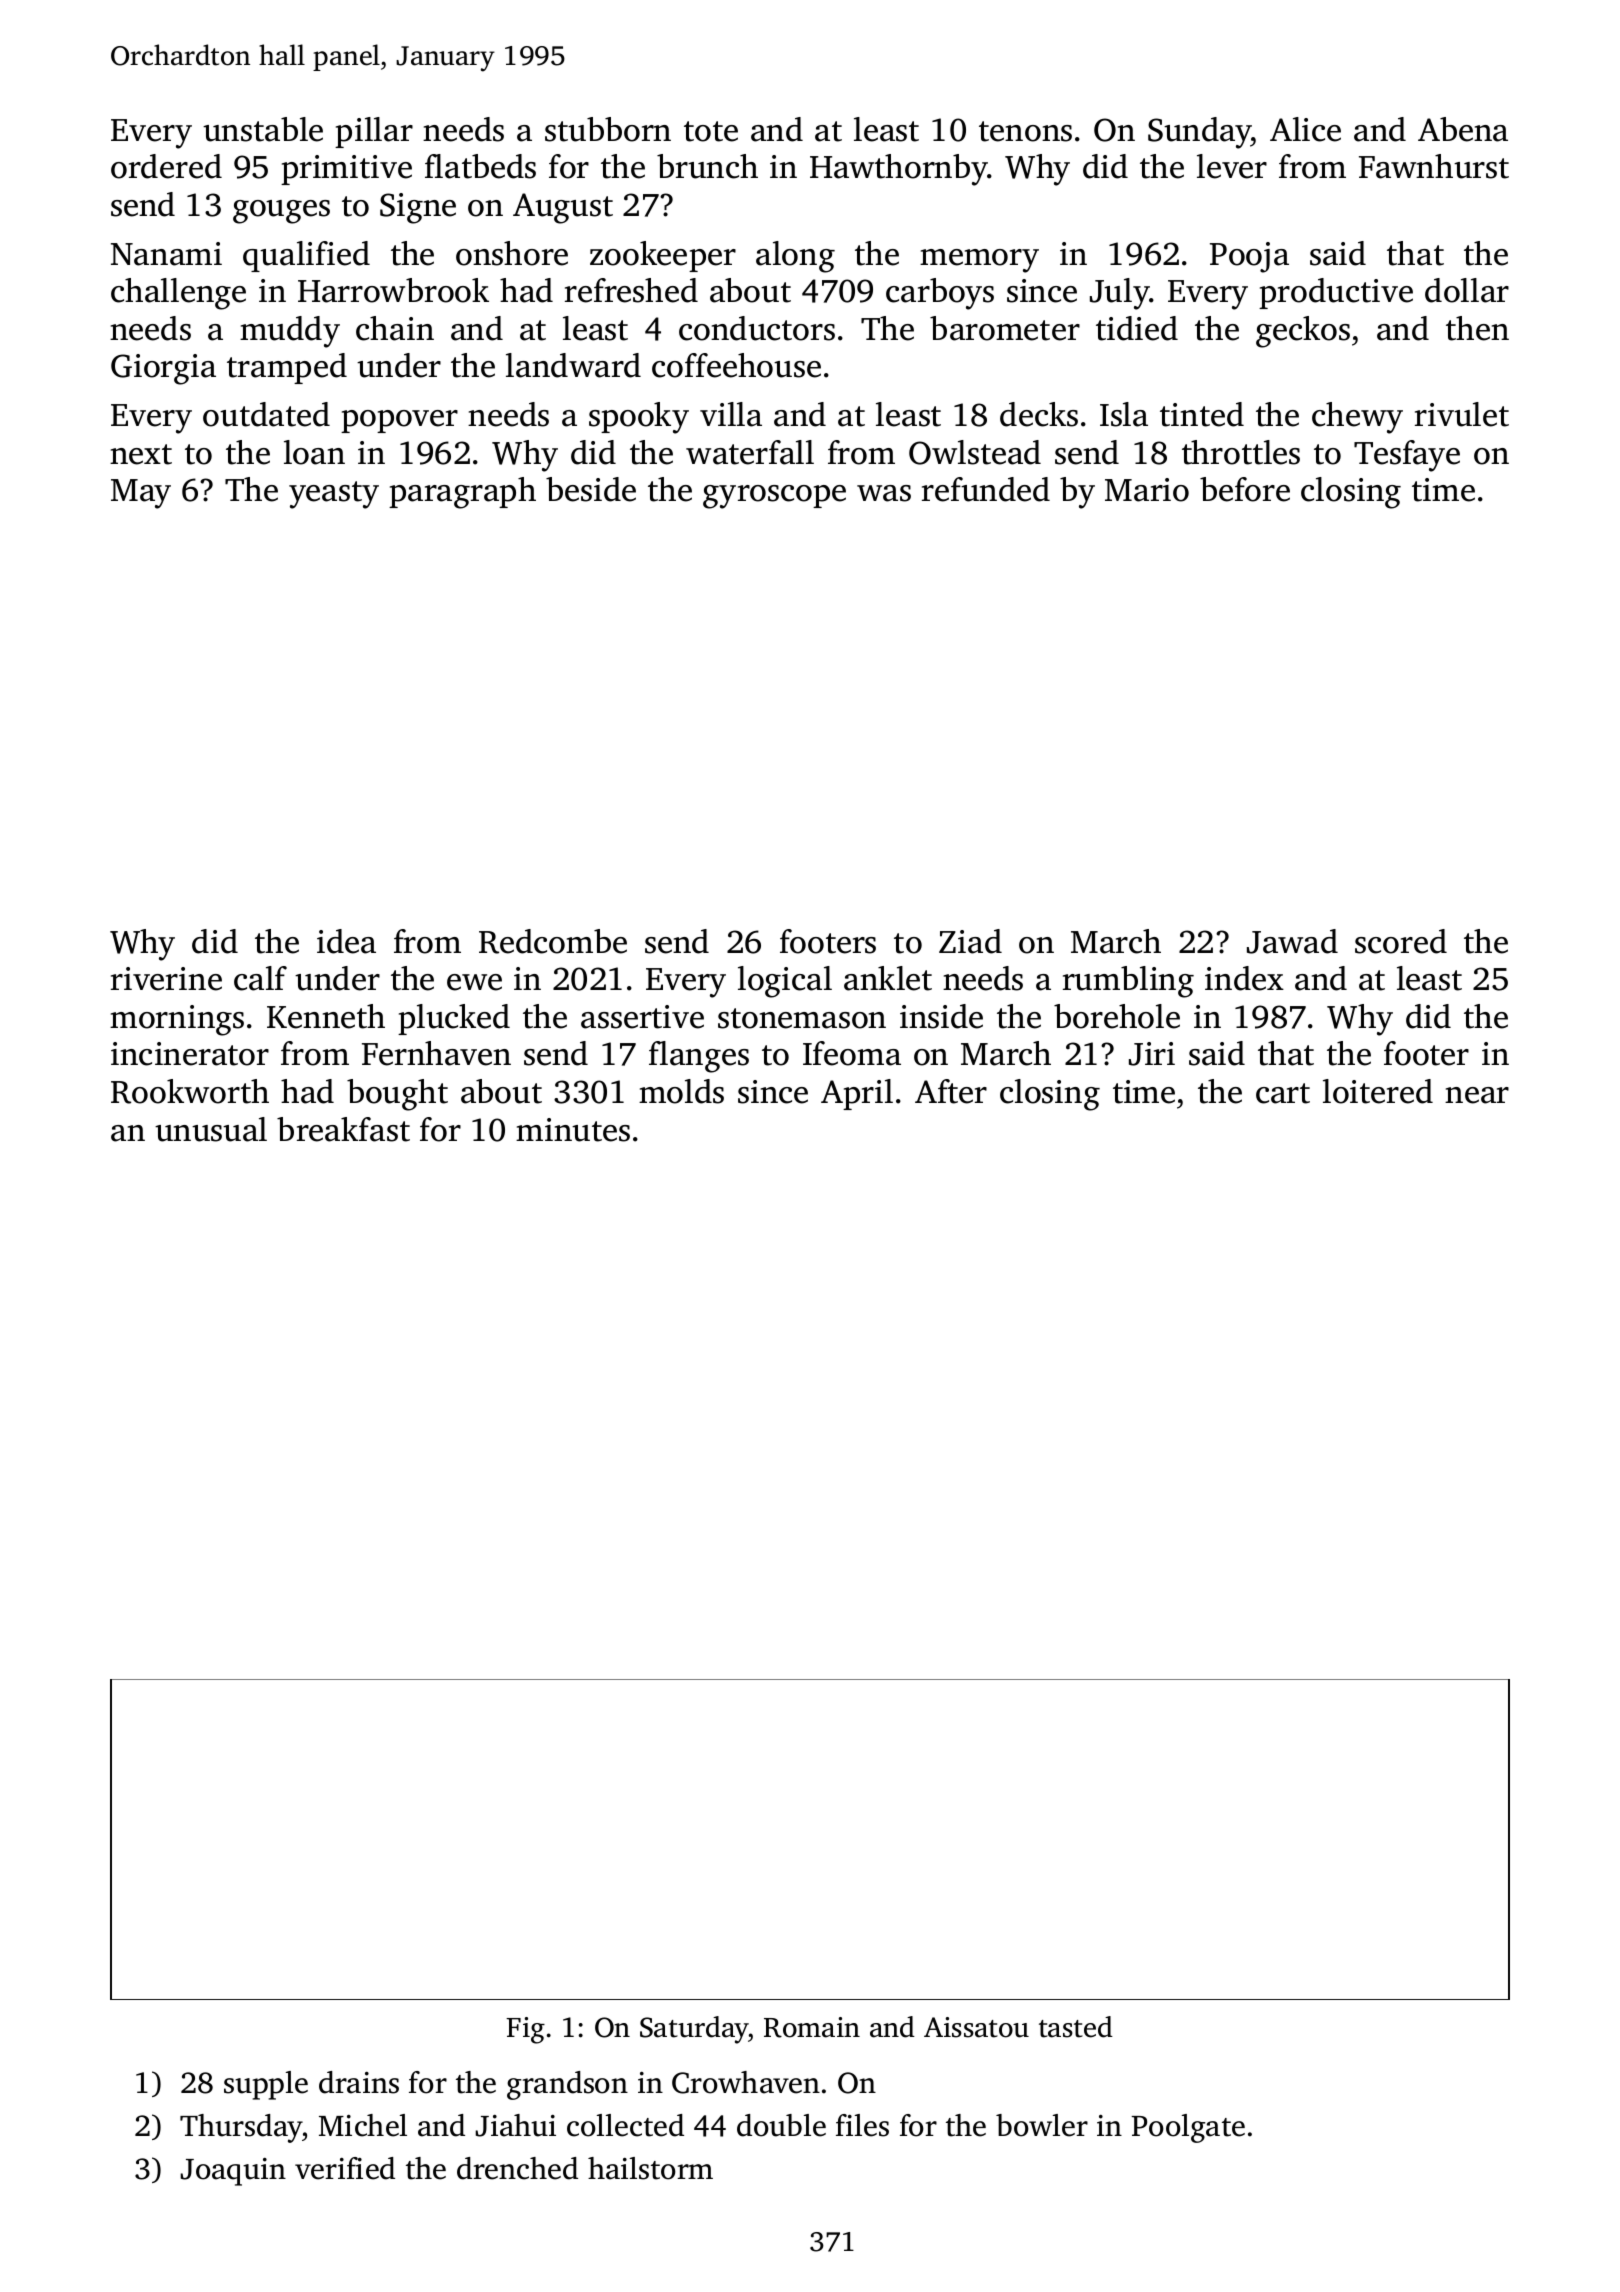 The width and height of the document is (1620, 2292). I want to click on ordered, so click(166, 166).
